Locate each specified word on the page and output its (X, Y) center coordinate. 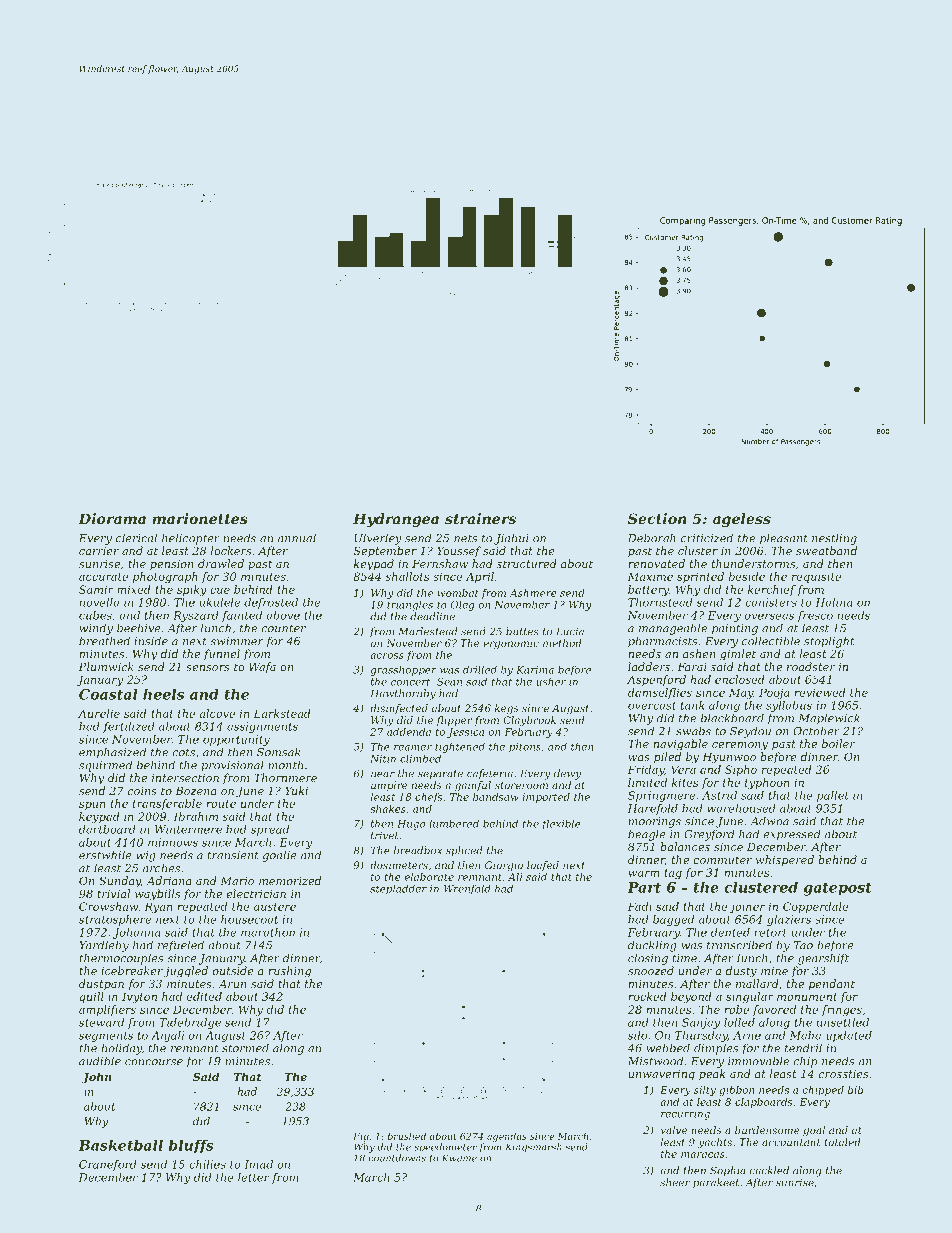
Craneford (108, 1165)
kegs (507, 709)
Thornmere (285, 777)
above (283, 615)
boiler (838, 743)
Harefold (653, 809)
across (387, 656)
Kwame (459, 1158)
